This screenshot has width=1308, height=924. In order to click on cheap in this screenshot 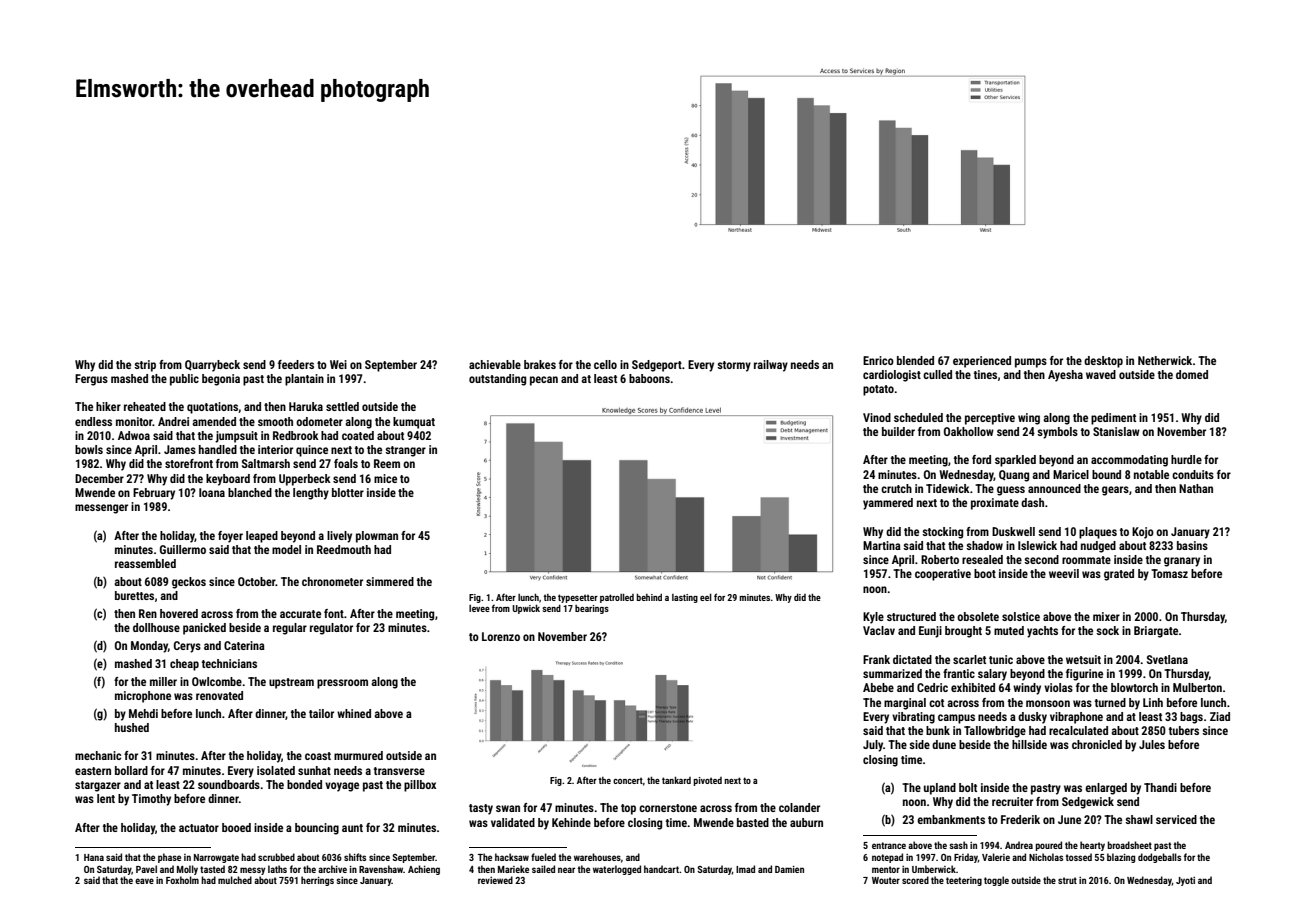, I will do `click(184, 665)`.
